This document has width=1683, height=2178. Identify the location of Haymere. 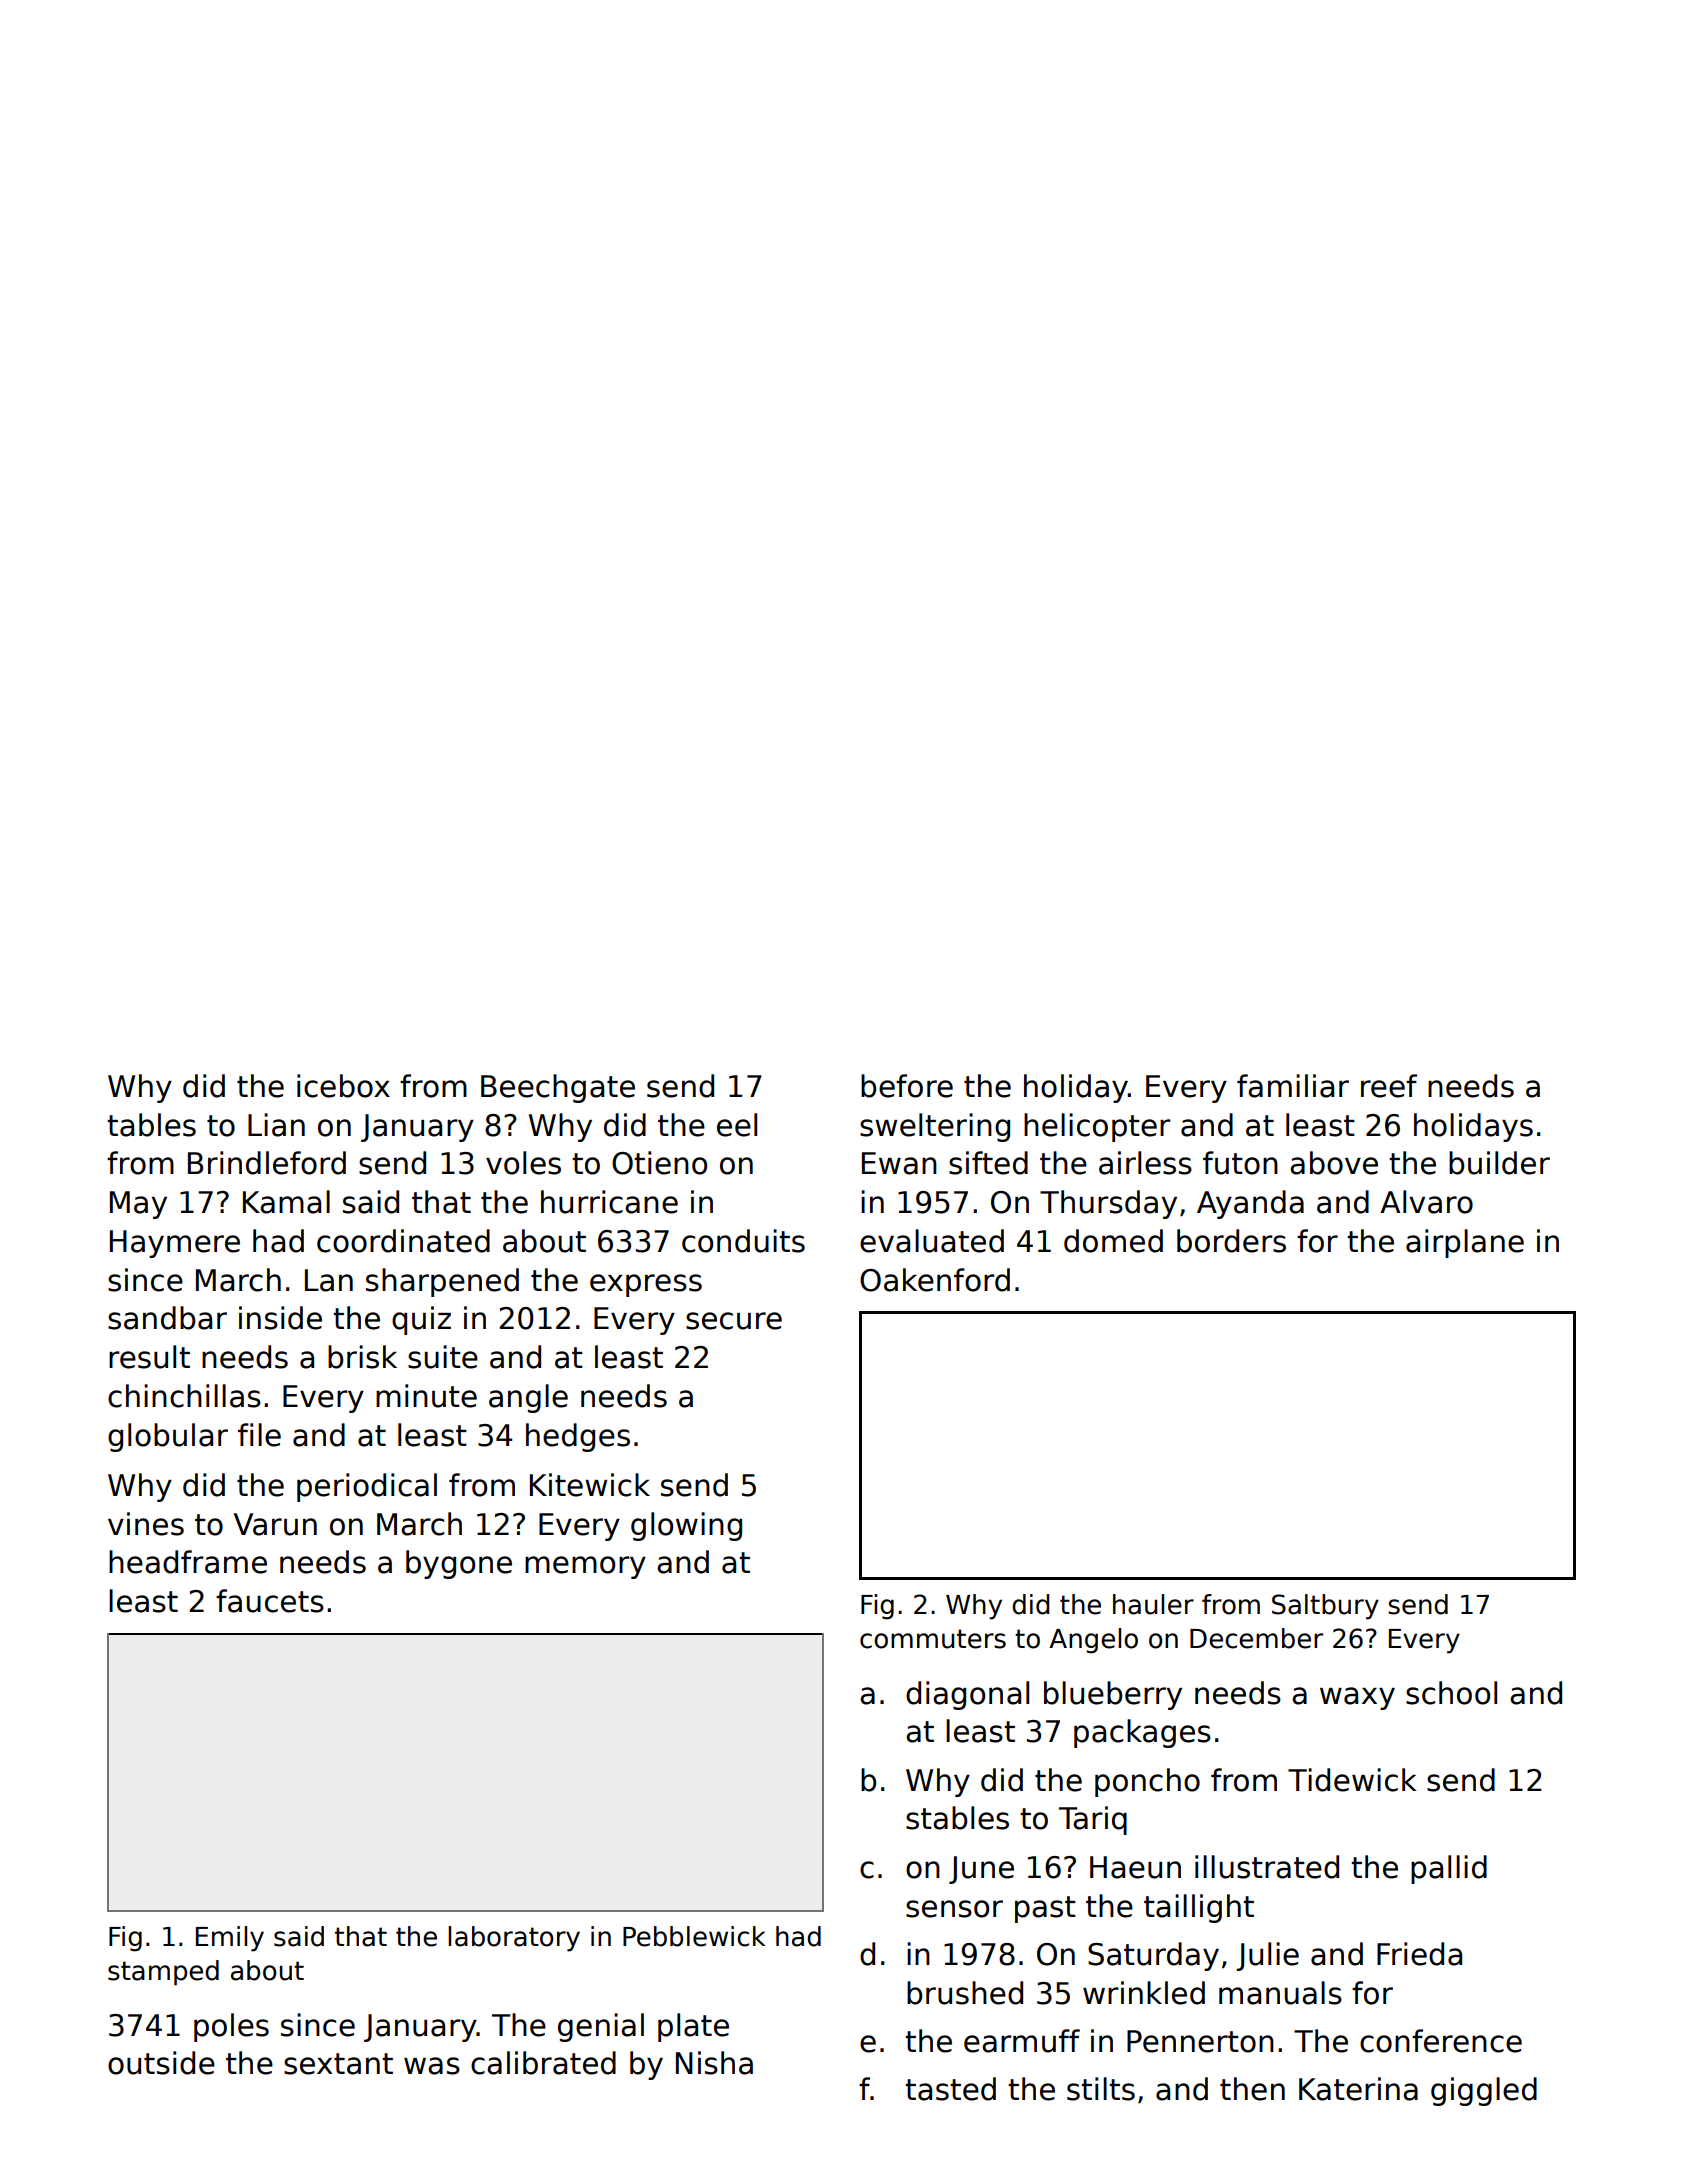
(175, 1244).
